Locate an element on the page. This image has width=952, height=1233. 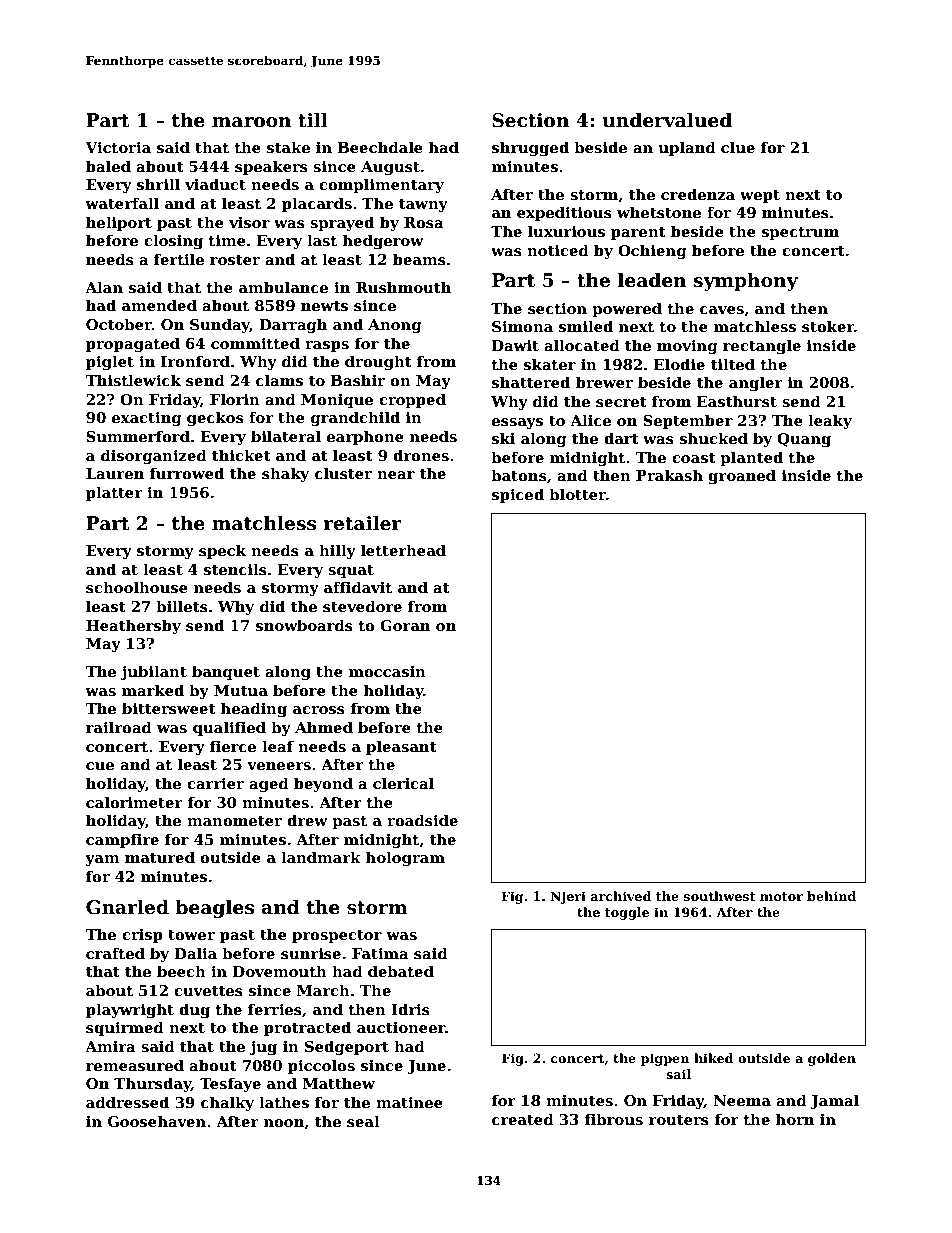
Ironford is located at coordinates (195, 361).
